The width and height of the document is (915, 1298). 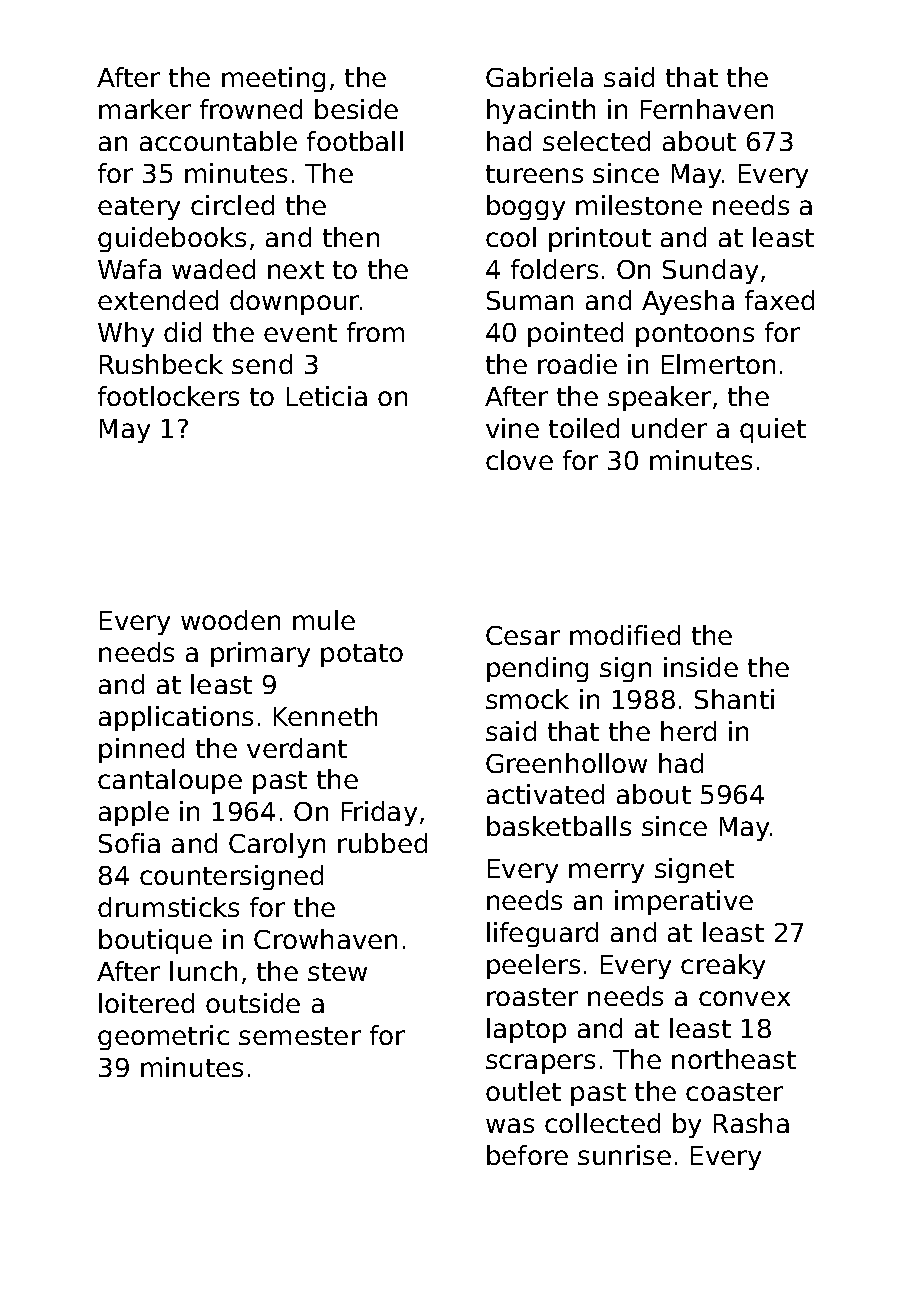 I want to click on wooden, so click(x=230, y=620).
